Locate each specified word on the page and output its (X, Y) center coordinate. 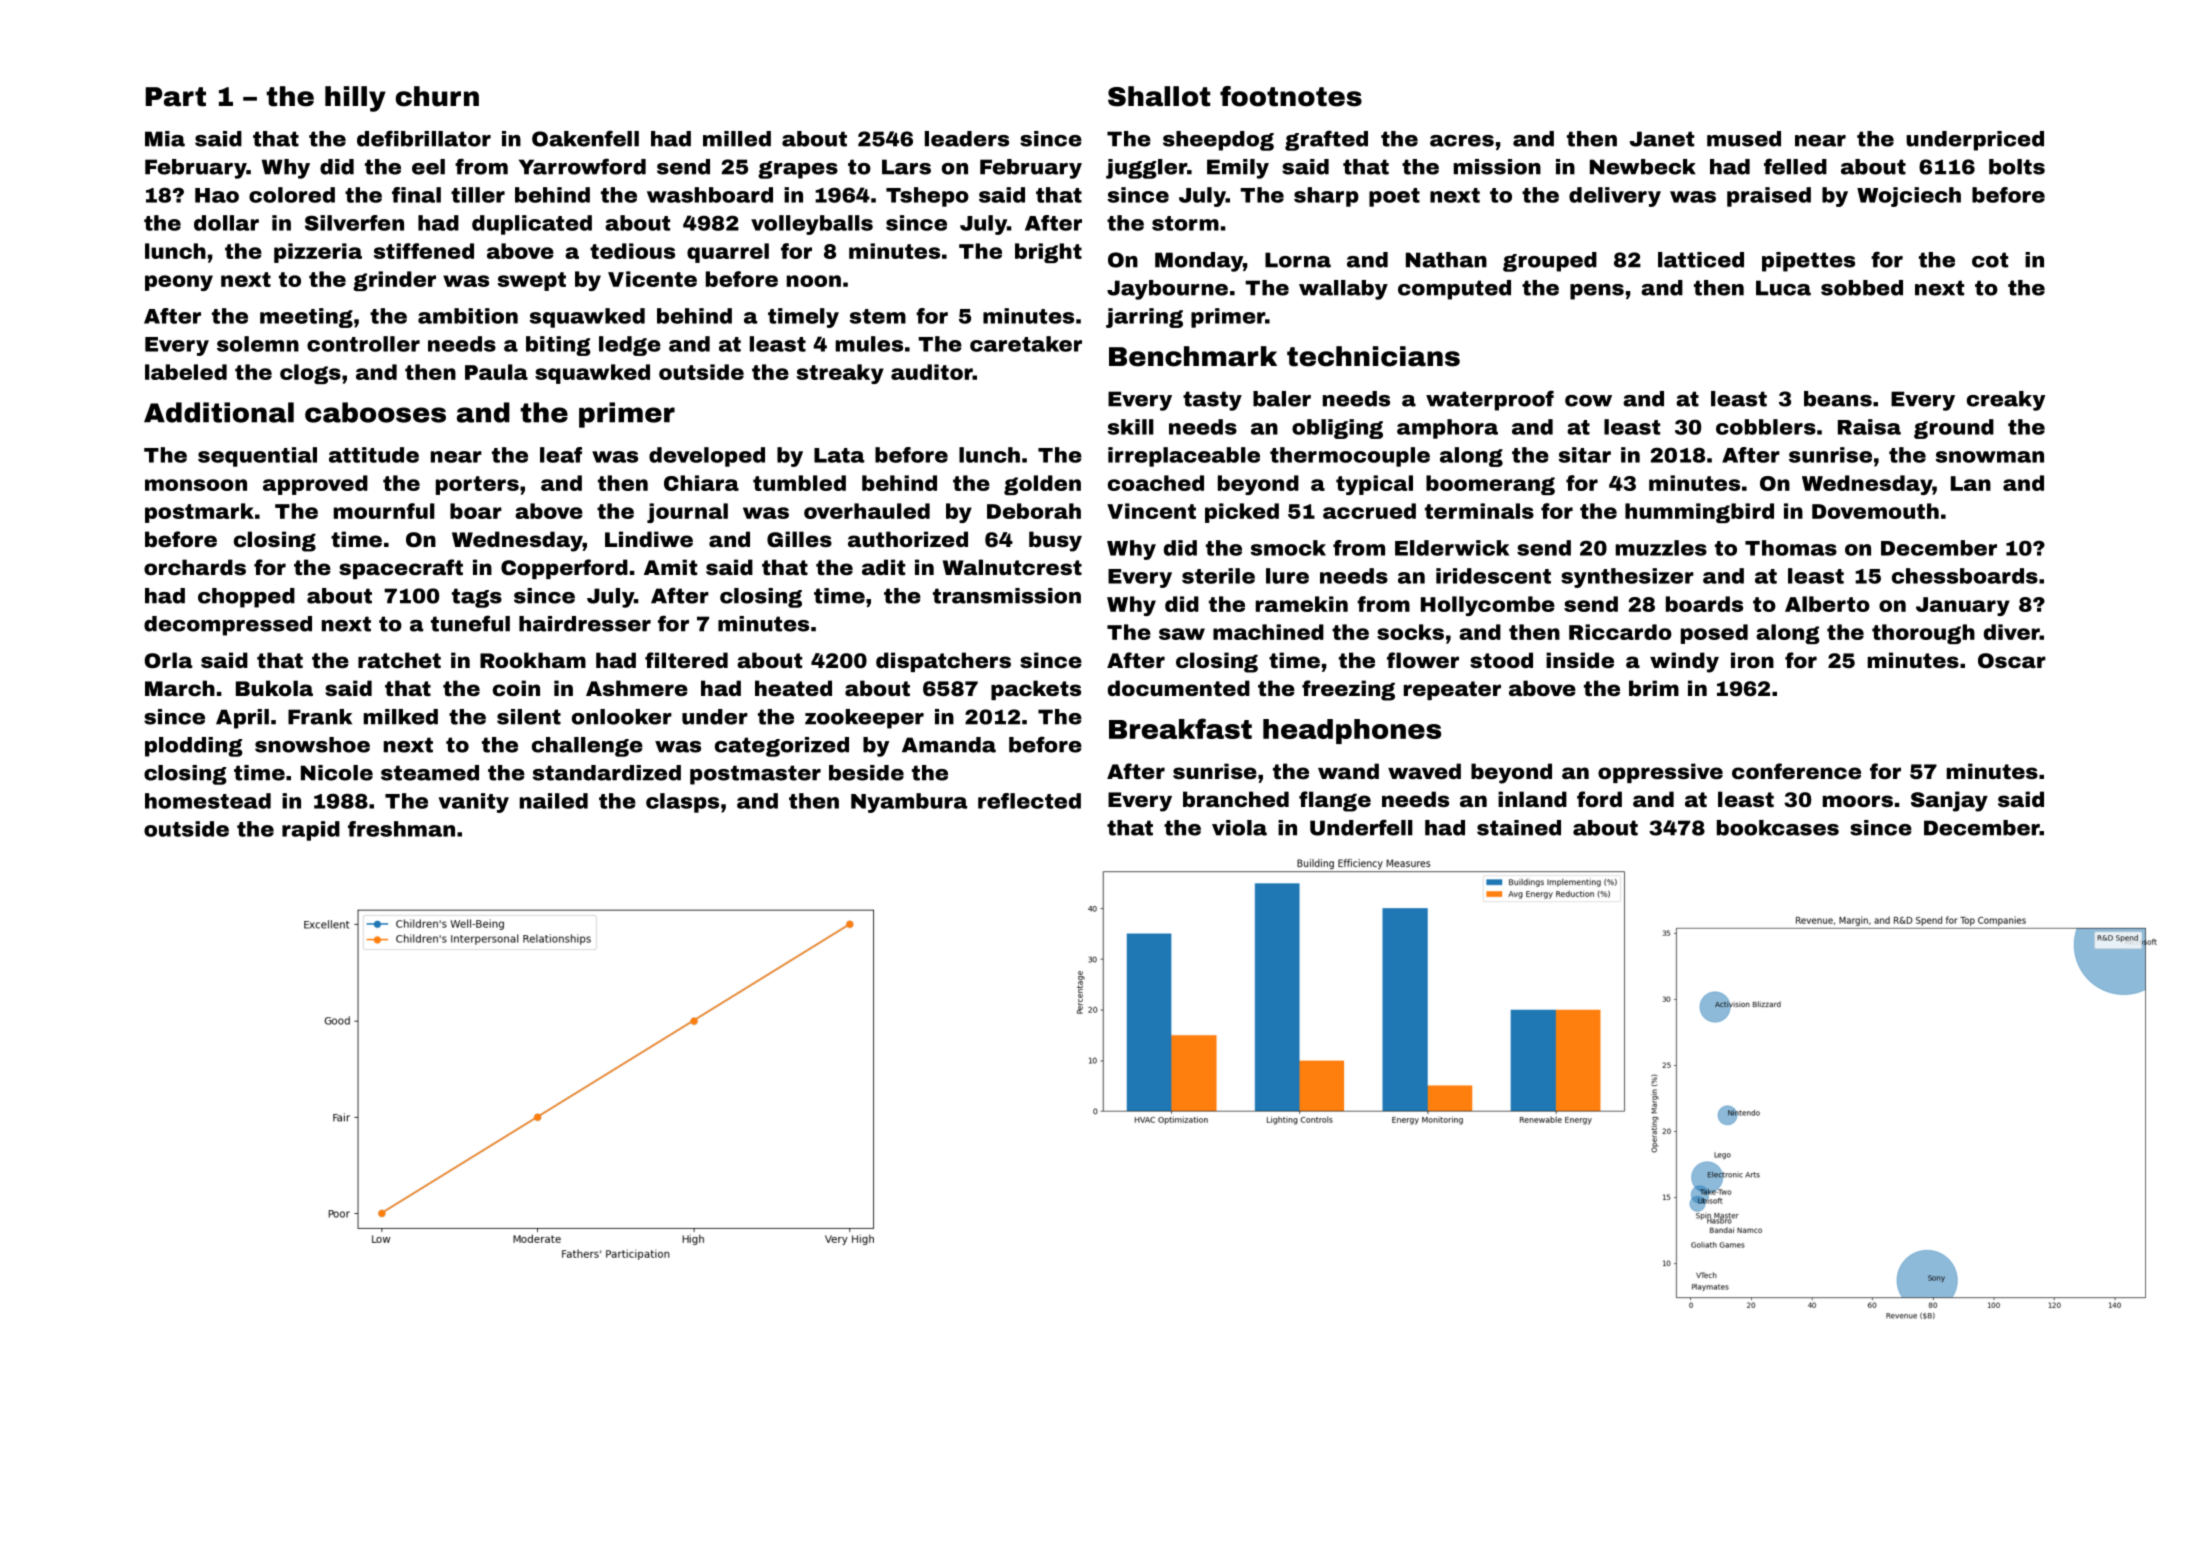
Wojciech (1909, 197)
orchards (195, 567)
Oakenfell (585, 138)
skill (1131, 427)
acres (1462, 141)
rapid (311, 831)
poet (1394, 197)
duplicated (532, 225)
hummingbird (1699, 513)
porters (477, 485)
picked (1242, 513)
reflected (1029, 801)
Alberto (1827, 604)
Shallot (1159, 96)
